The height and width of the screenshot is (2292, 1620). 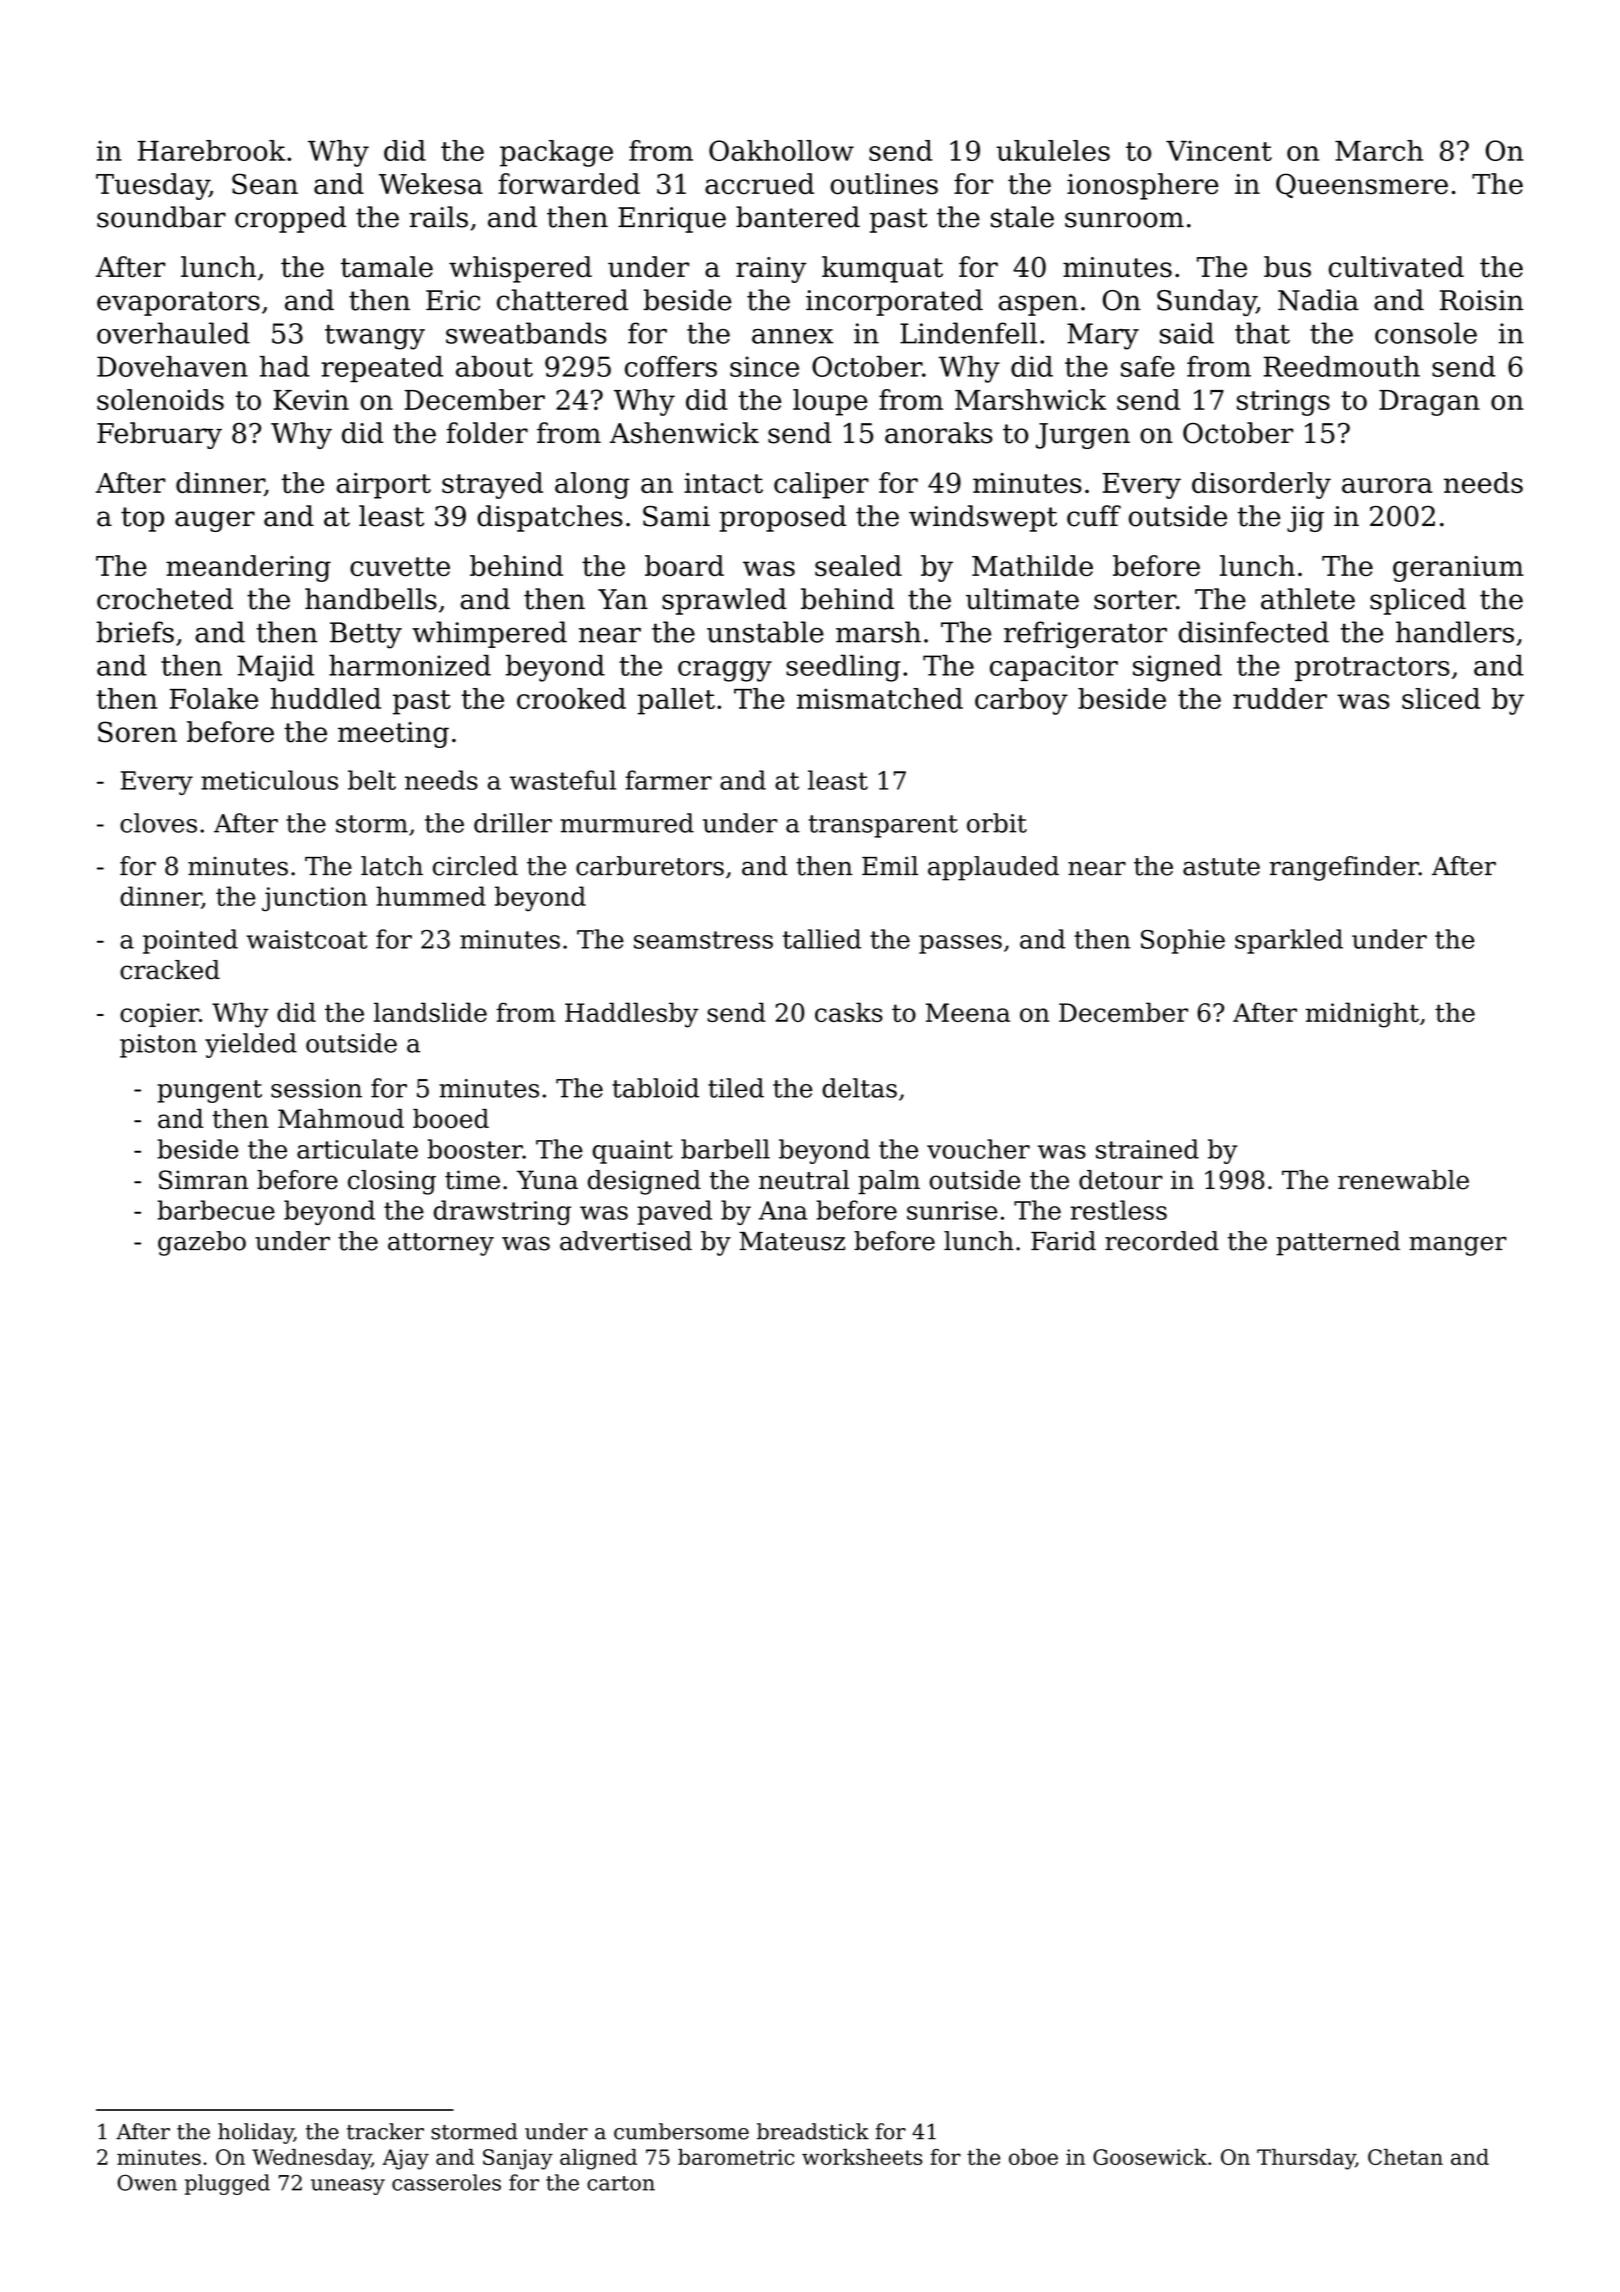 I want to click on tracker, so click(x=385, y=2131).
